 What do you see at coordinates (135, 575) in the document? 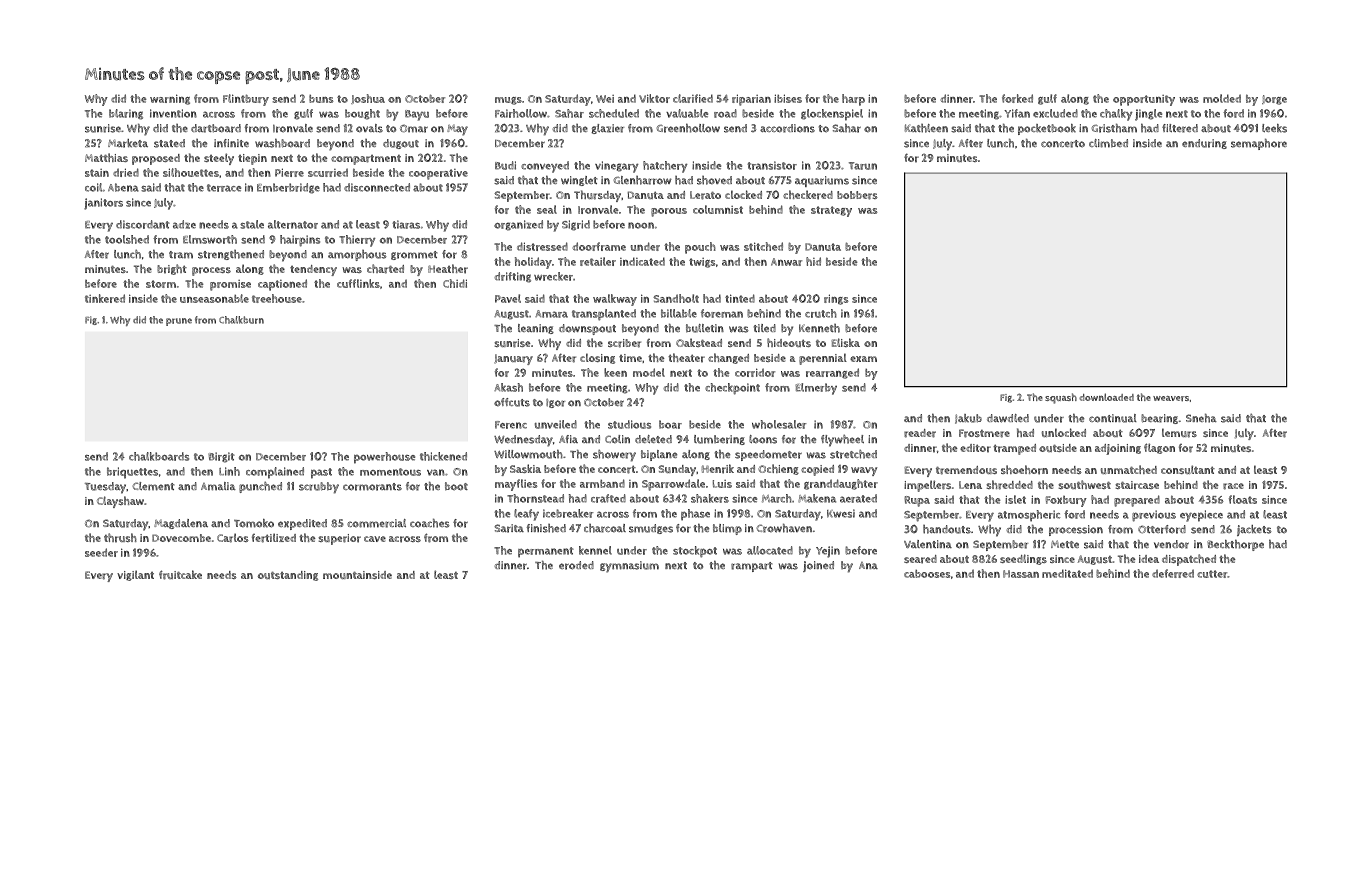
I see `vigilant` at bounding box center [135, 575].
